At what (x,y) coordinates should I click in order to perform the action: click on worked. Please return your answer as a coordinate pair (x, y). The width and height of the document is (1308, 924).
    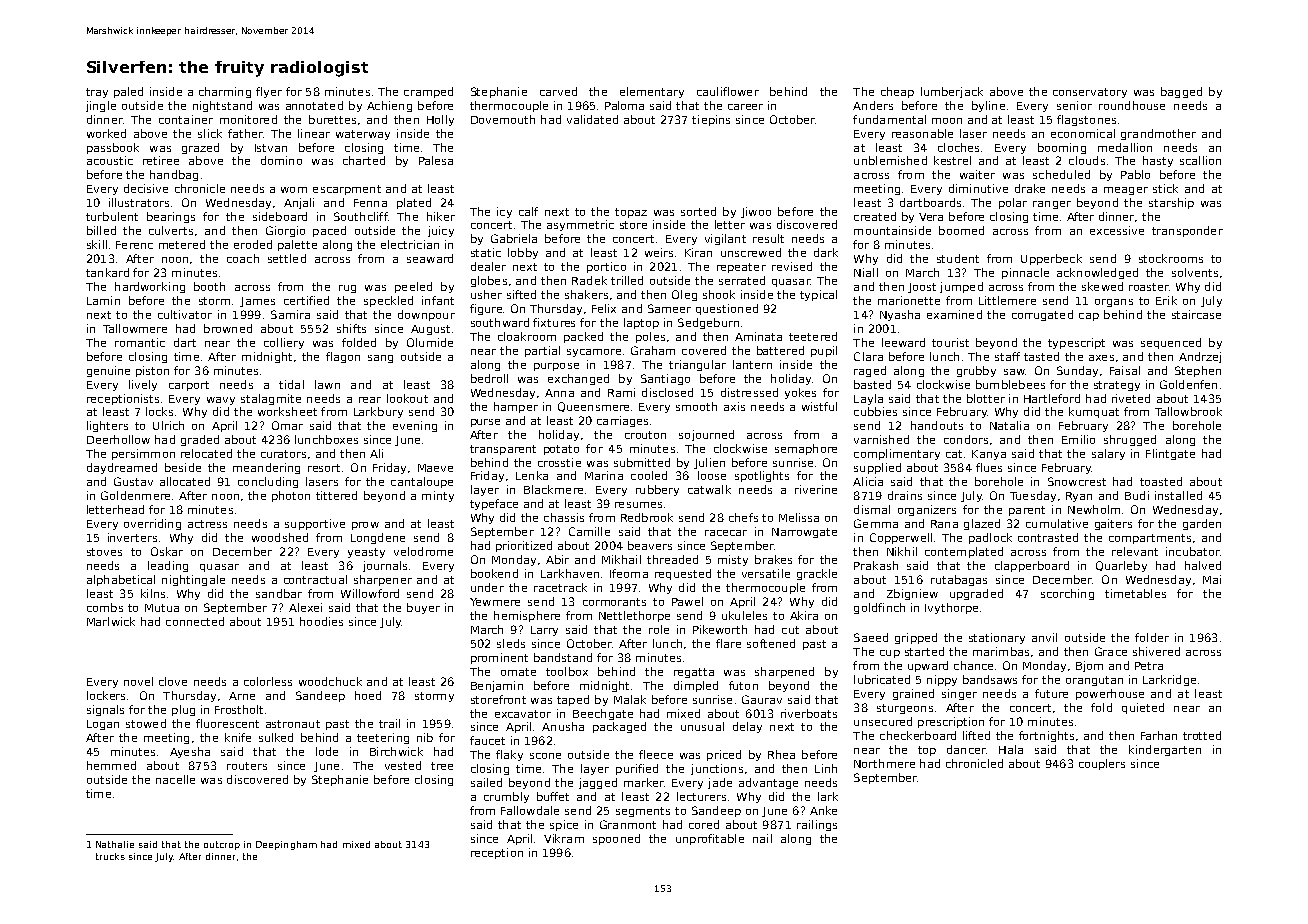
    Looking at the image, I should click on (106, 133).
